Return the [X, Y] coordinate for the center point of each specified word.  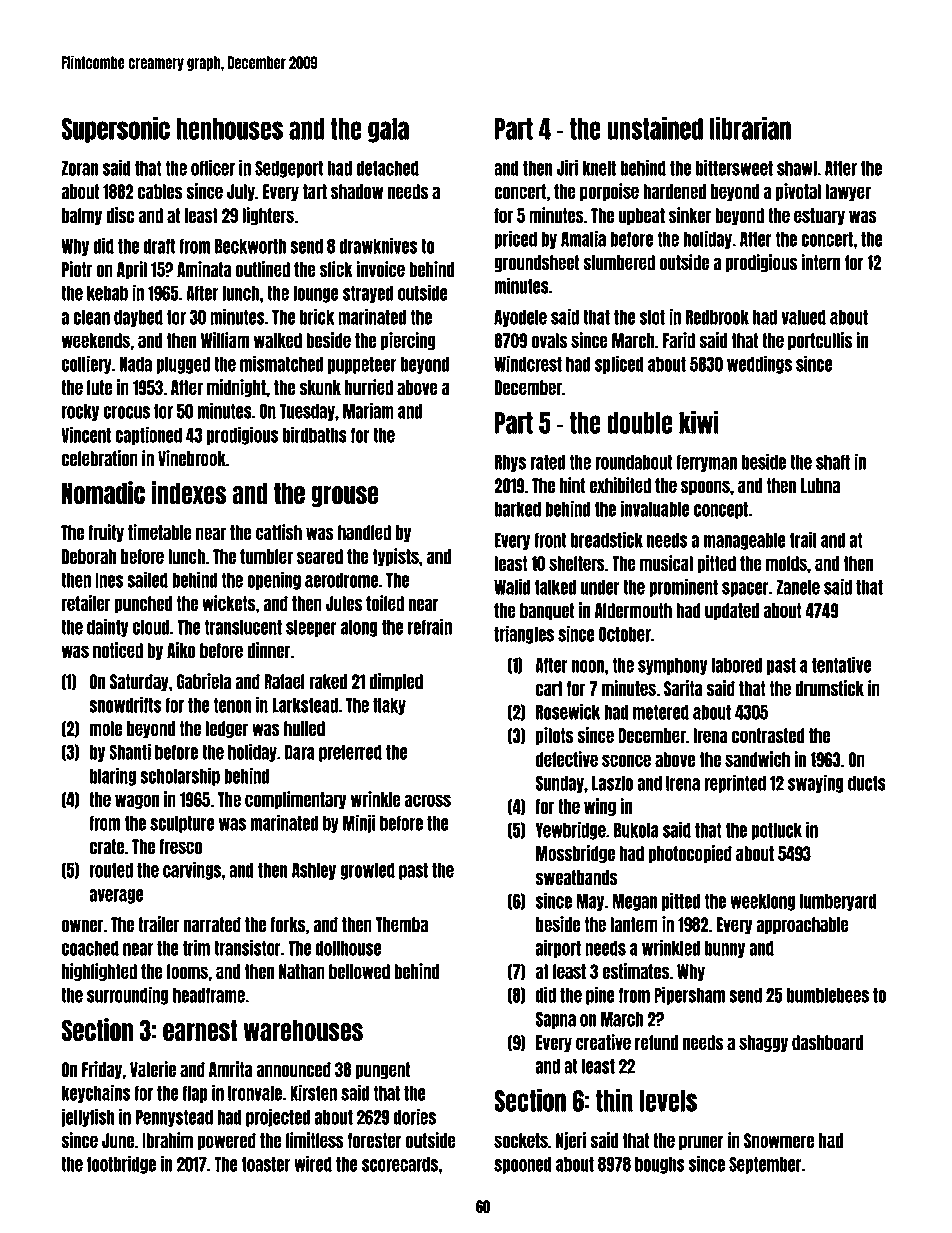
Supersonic [116, 129]
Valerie [153, 1069]
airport [558, 949]
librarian [750, 128]
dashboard [827, 1042]
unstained [655, 128]
